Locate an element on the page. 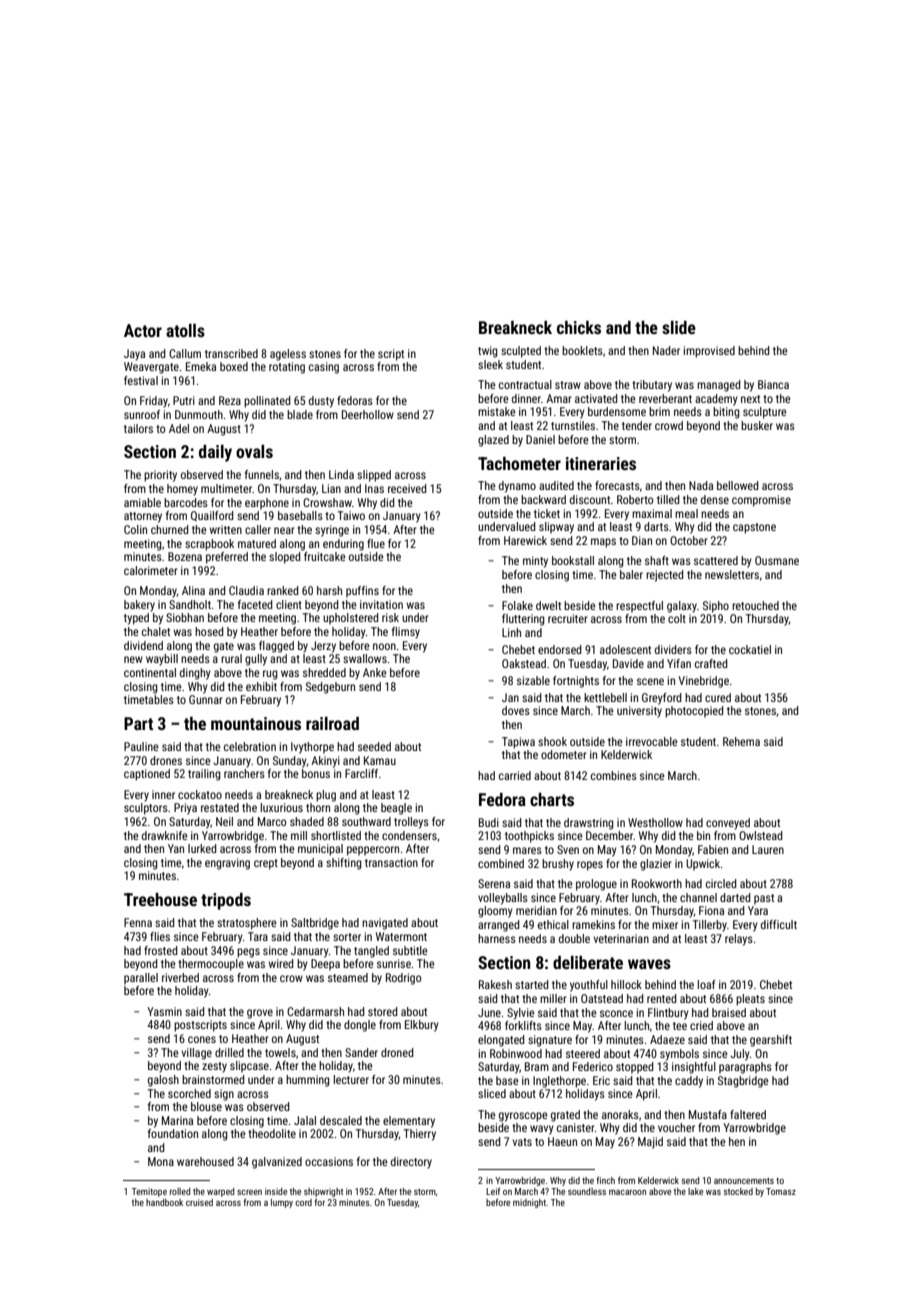  combines is located at coordinates (614, 775).
